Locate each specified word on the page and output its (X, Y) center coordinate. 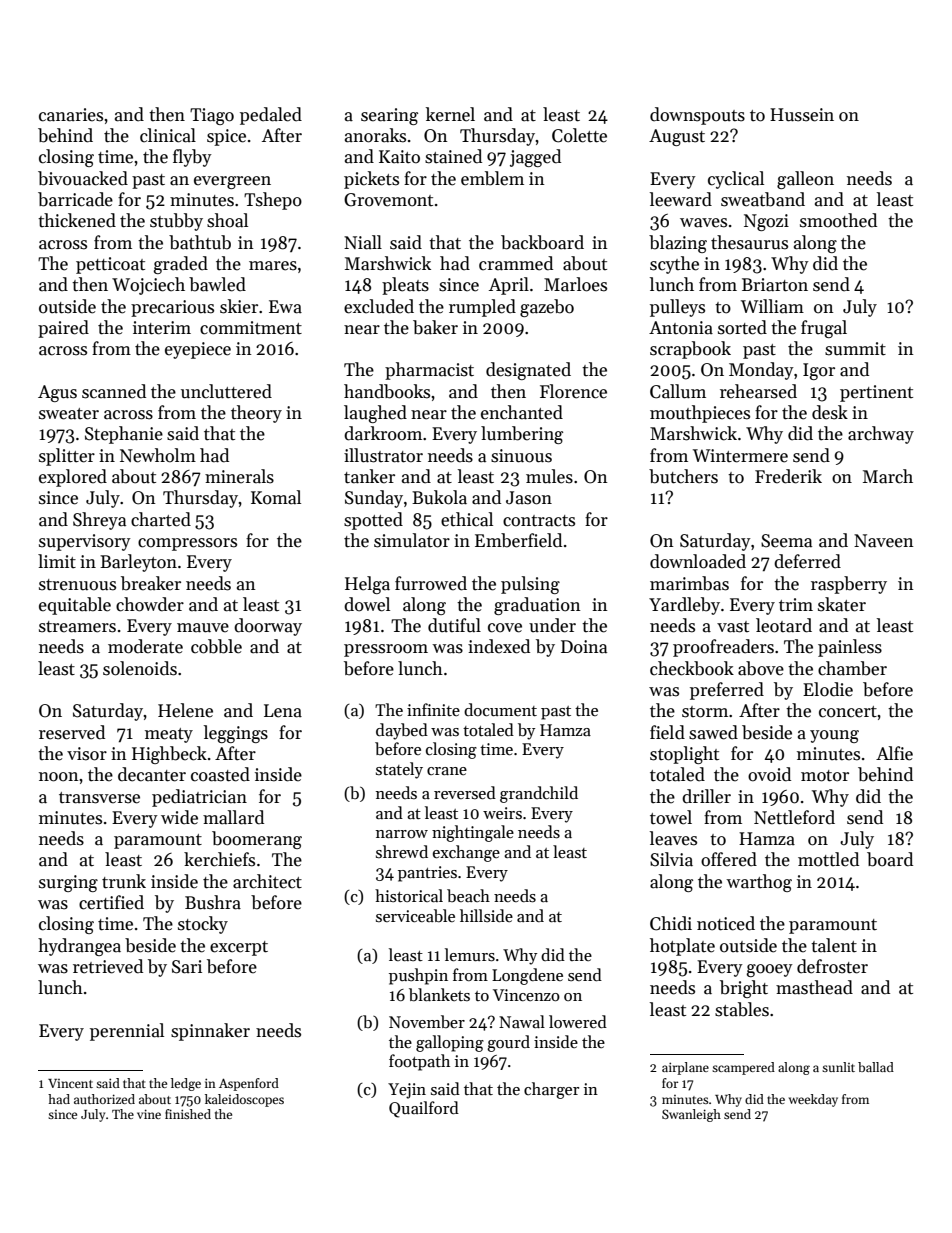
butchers (683, 476)
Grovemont (388, 200)
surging (68, 883)
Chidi (671, 923)
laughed (375, 414)
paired (63, 329)
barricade (75, 199)
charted (161, 519)
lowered (578, 1021)
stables (742, 1009)
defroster (832, 966)
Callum (678, 391)
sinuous (521, 456)
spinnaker (210, 1032)
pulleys (677, 308)
